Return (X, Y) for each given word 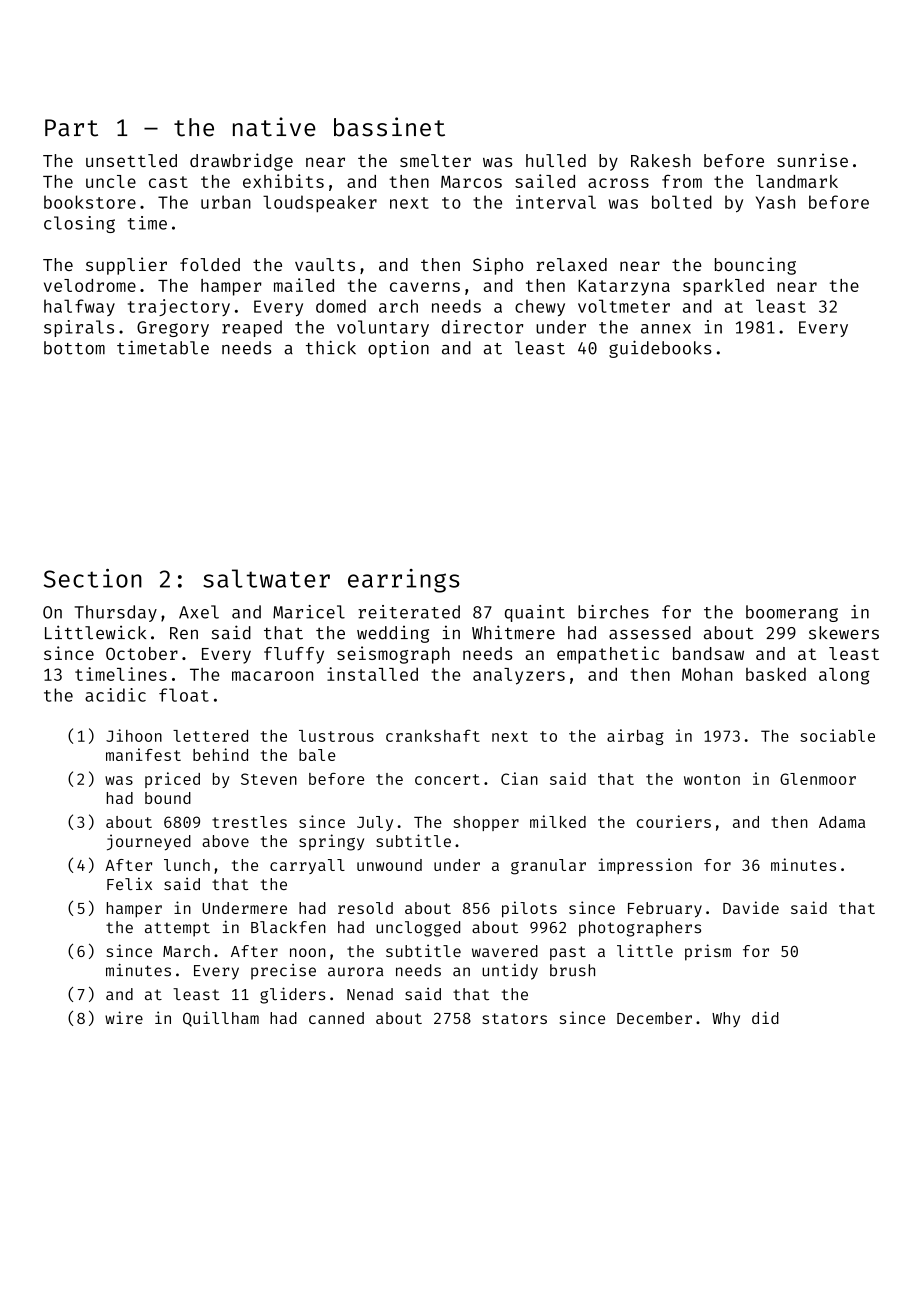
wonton (712, 779)
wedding (393, 634)
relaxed (572, 264)
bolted (682, 202)
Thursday (115, 613)
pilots (529, 909)
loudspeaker (320, 203)
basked (776, 674)
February (665, 910)
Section (93, 578)
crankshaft (433, 735)
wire (124, 1017)
